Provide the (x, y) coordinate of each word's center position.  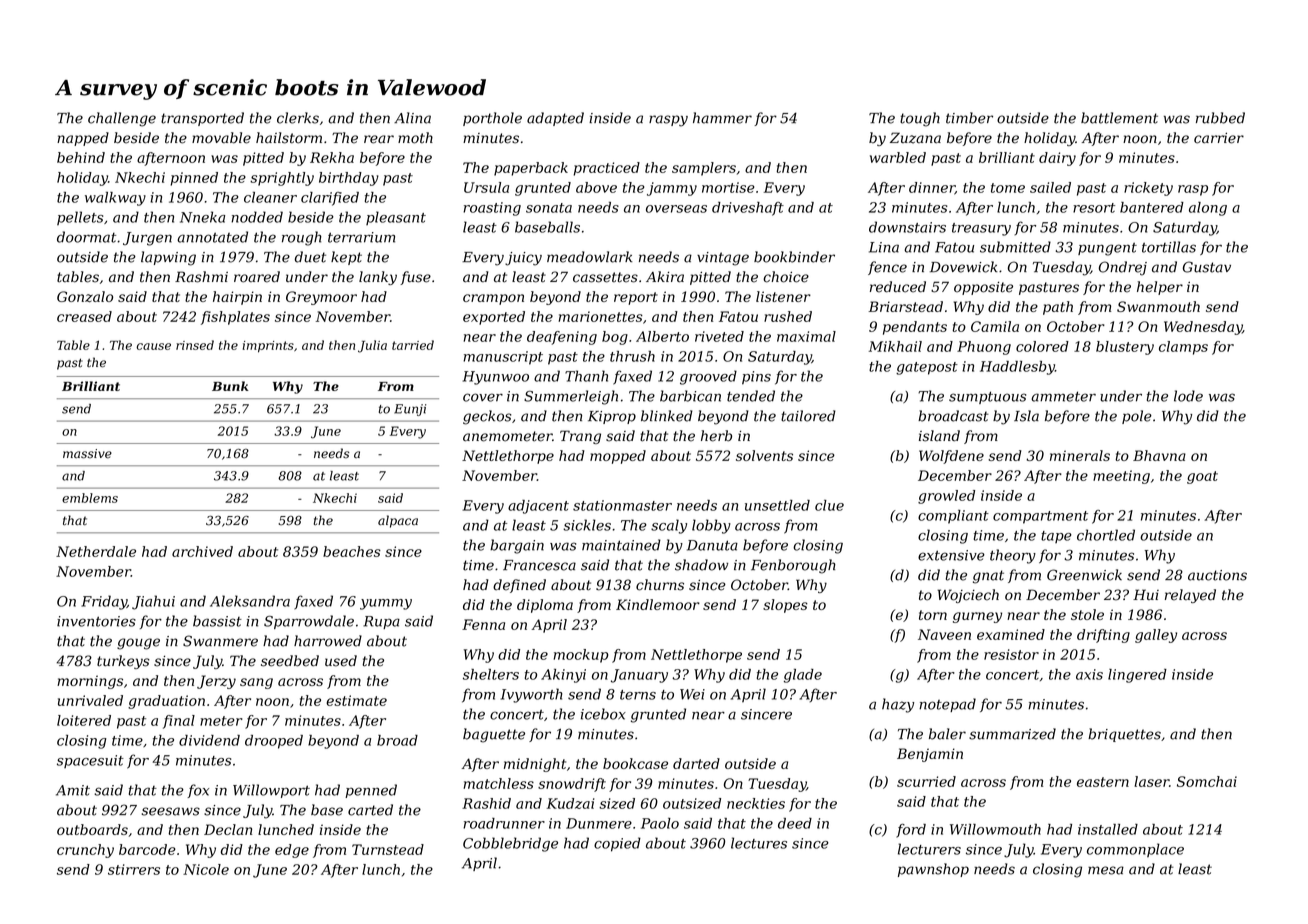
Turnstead (388, 849)
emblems (90, 498)
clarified (330, 199)
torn (933, 615)
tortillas (1169, 247)
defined (519, 586)
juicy (523, 259)
